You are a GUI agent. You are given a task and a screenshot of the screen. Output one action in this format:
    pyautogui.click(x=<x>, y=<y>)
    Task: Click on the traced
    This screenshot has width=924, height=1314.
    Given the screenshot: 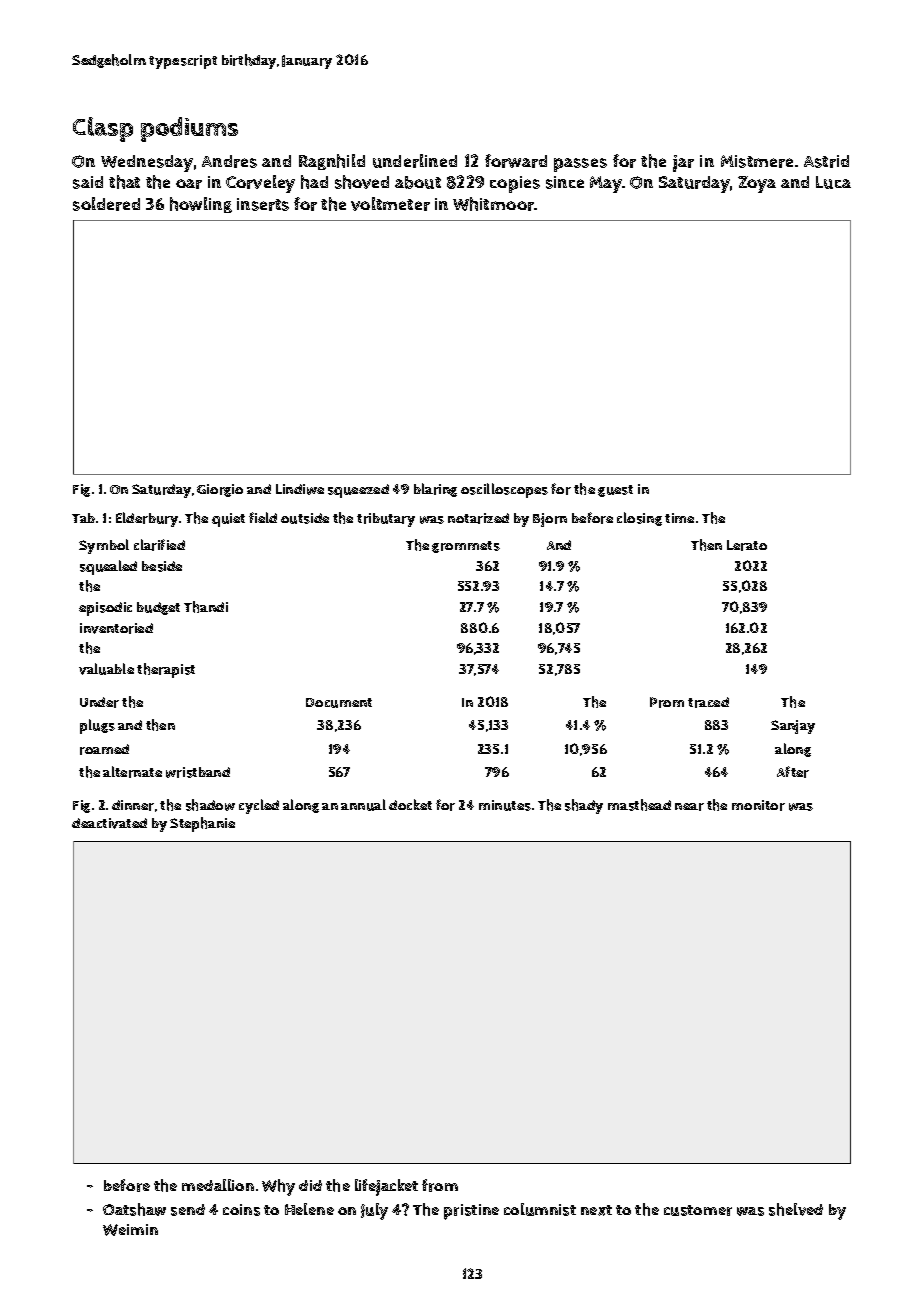 What is the action you would take?
    pyautogui.click(x=708, y=702)
